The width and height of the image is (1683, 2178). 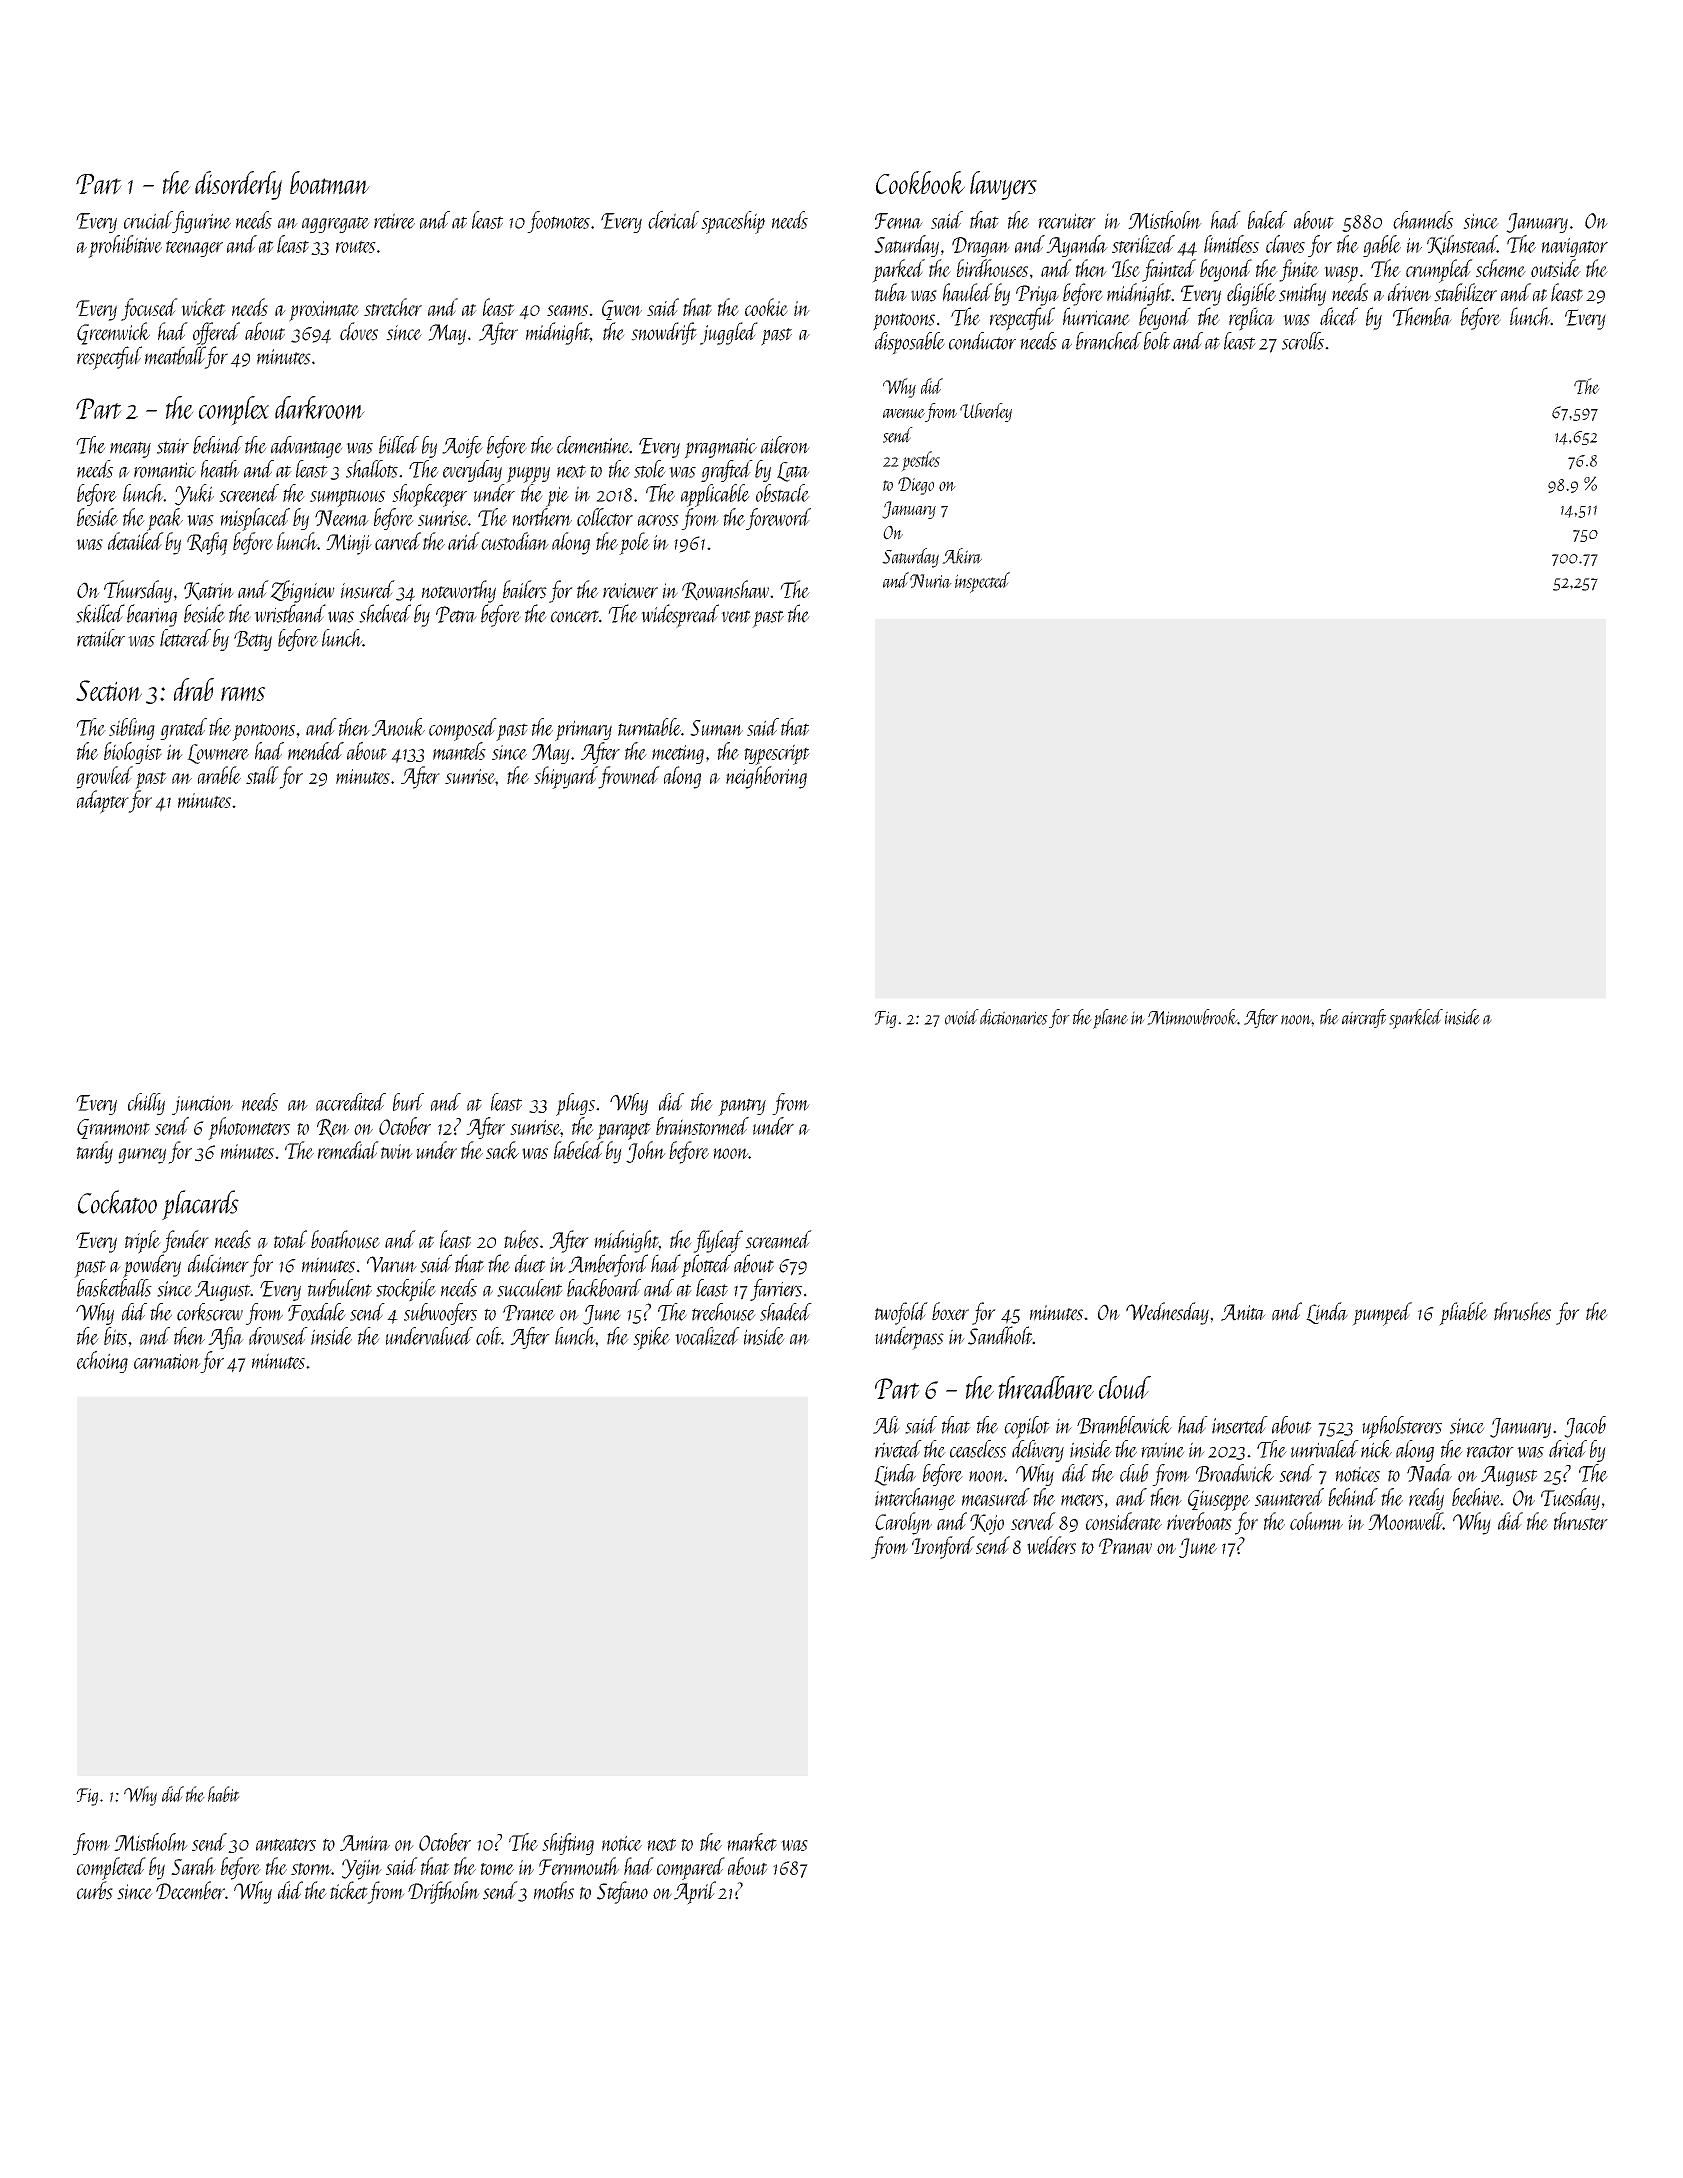 What do you see at coordinates (752, 1842) in the image?
I see `market` at bounding box center [752, 1842].
